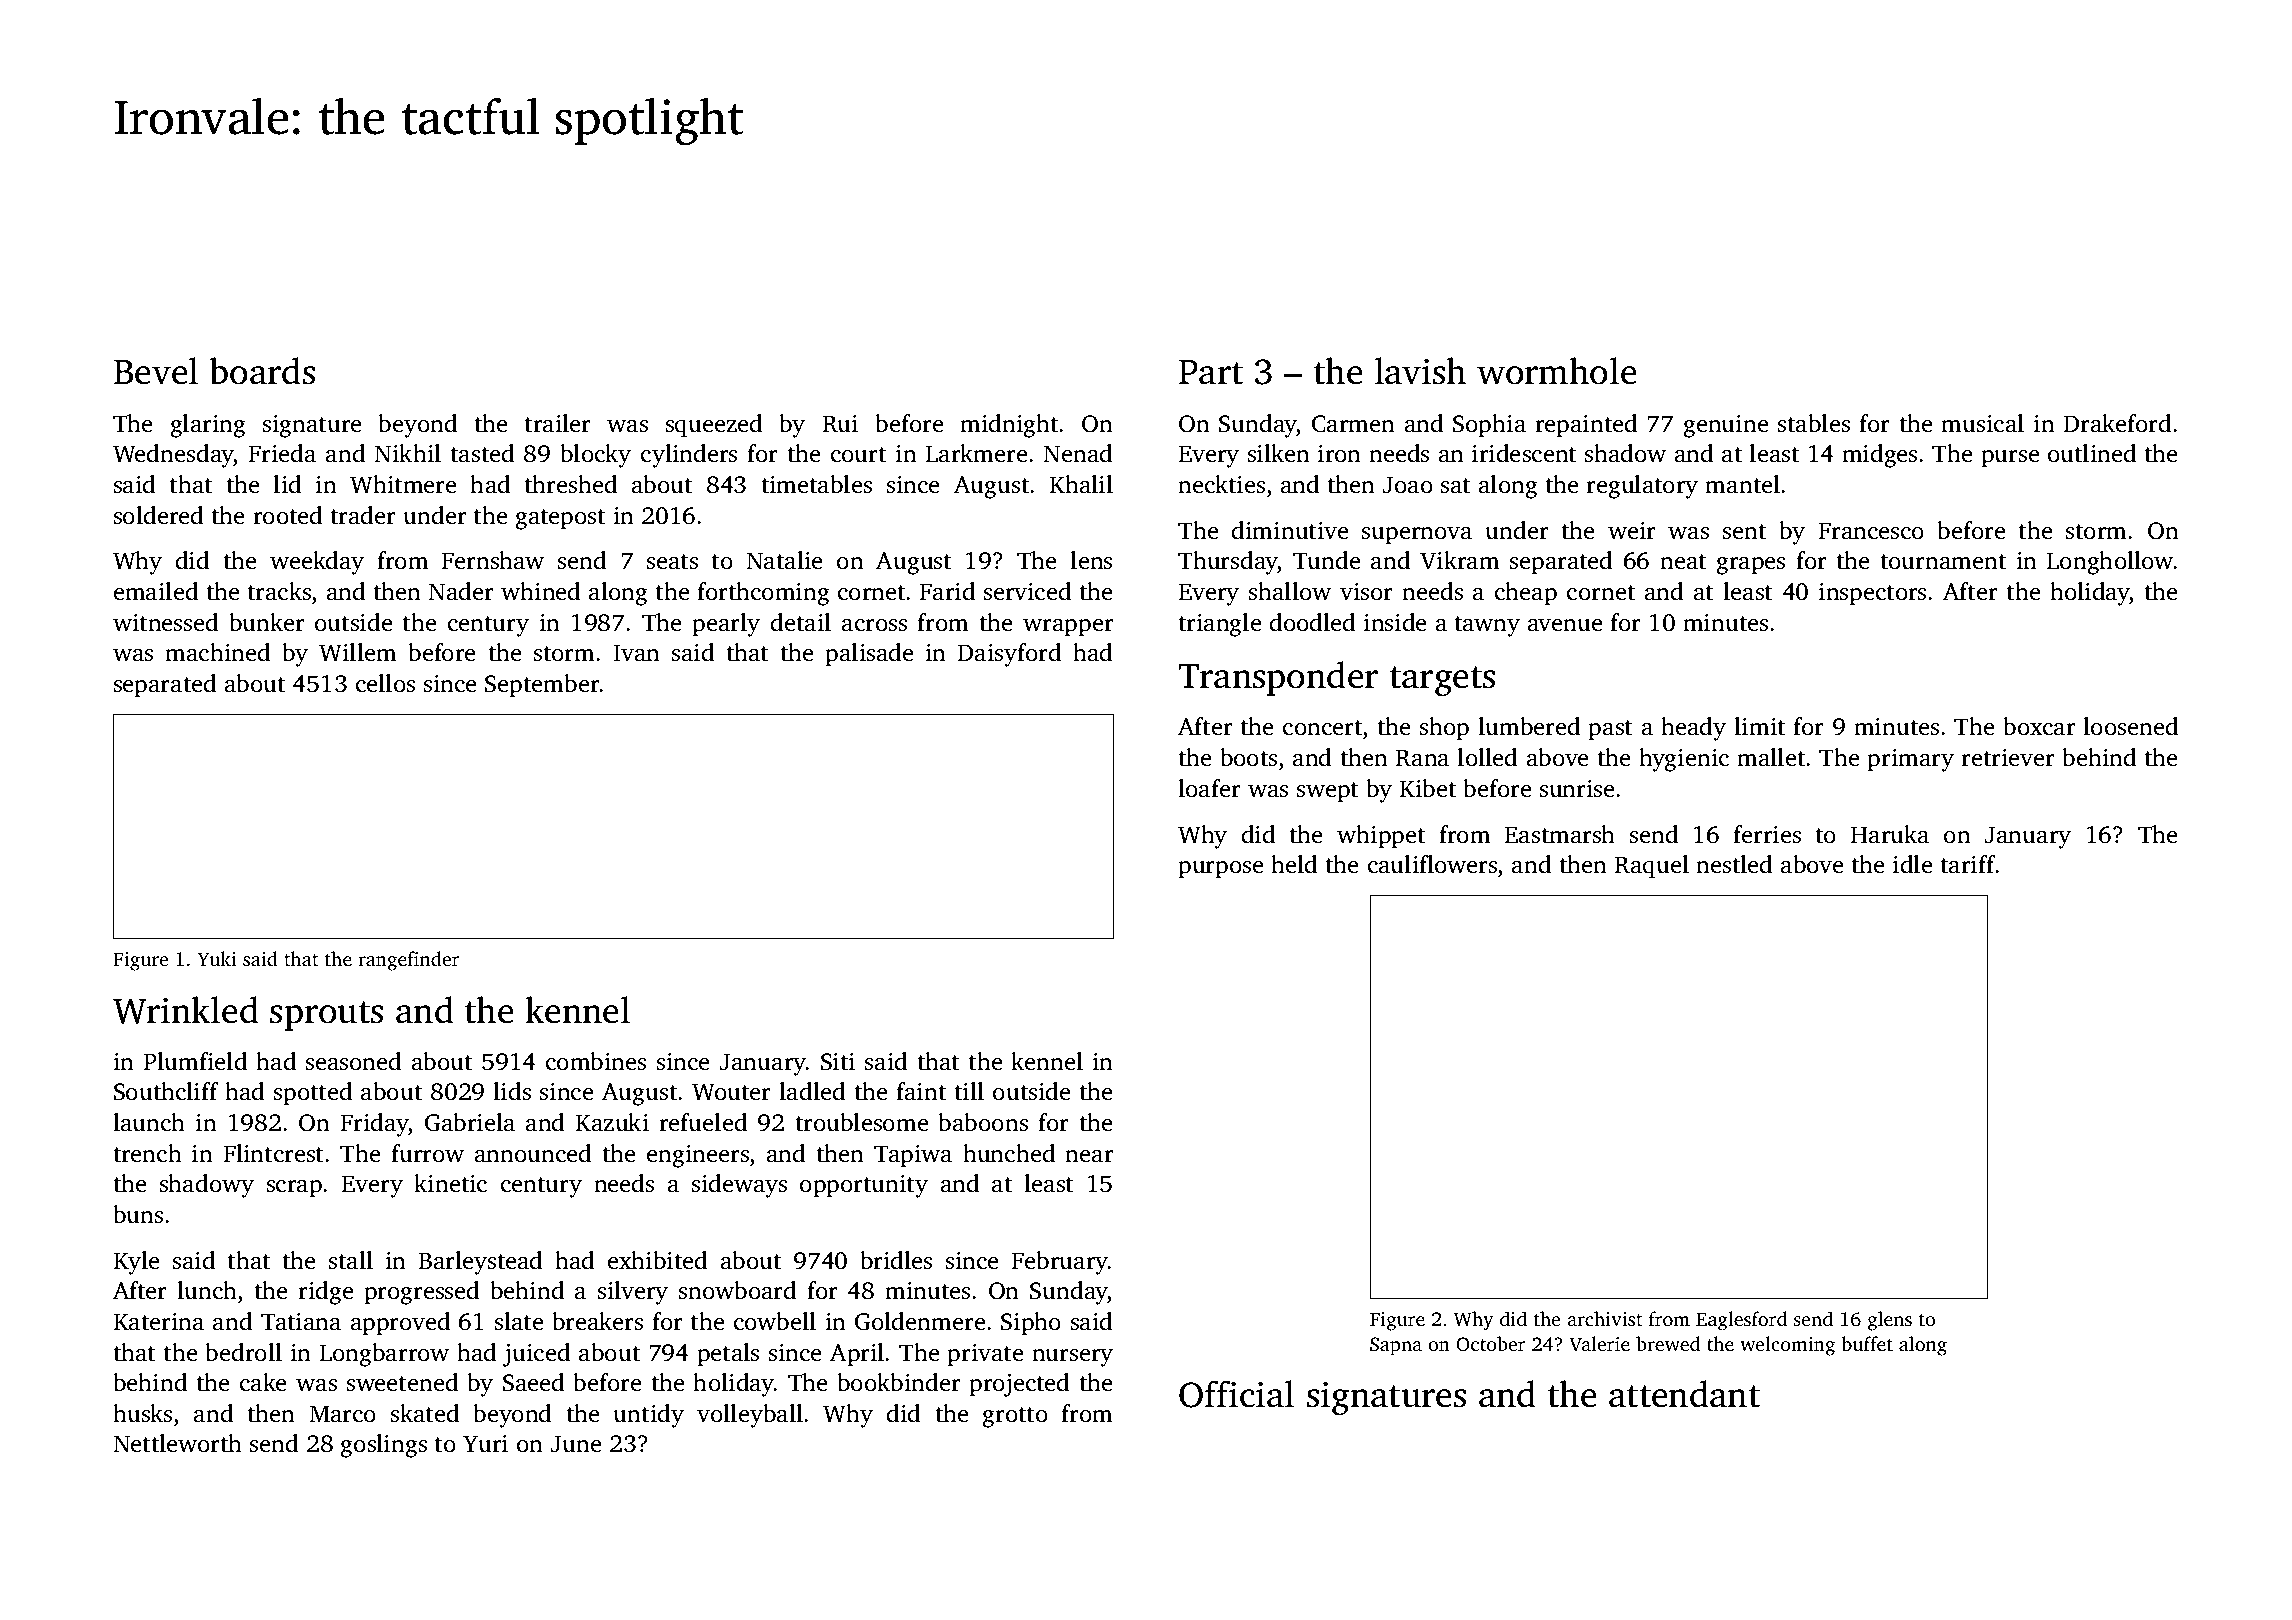 This screenshot has height=1620, width=2292. What do you see at coordinates (263, 1382) in the screenshot?
I see `cake` at bounding box center [263, 1382].
